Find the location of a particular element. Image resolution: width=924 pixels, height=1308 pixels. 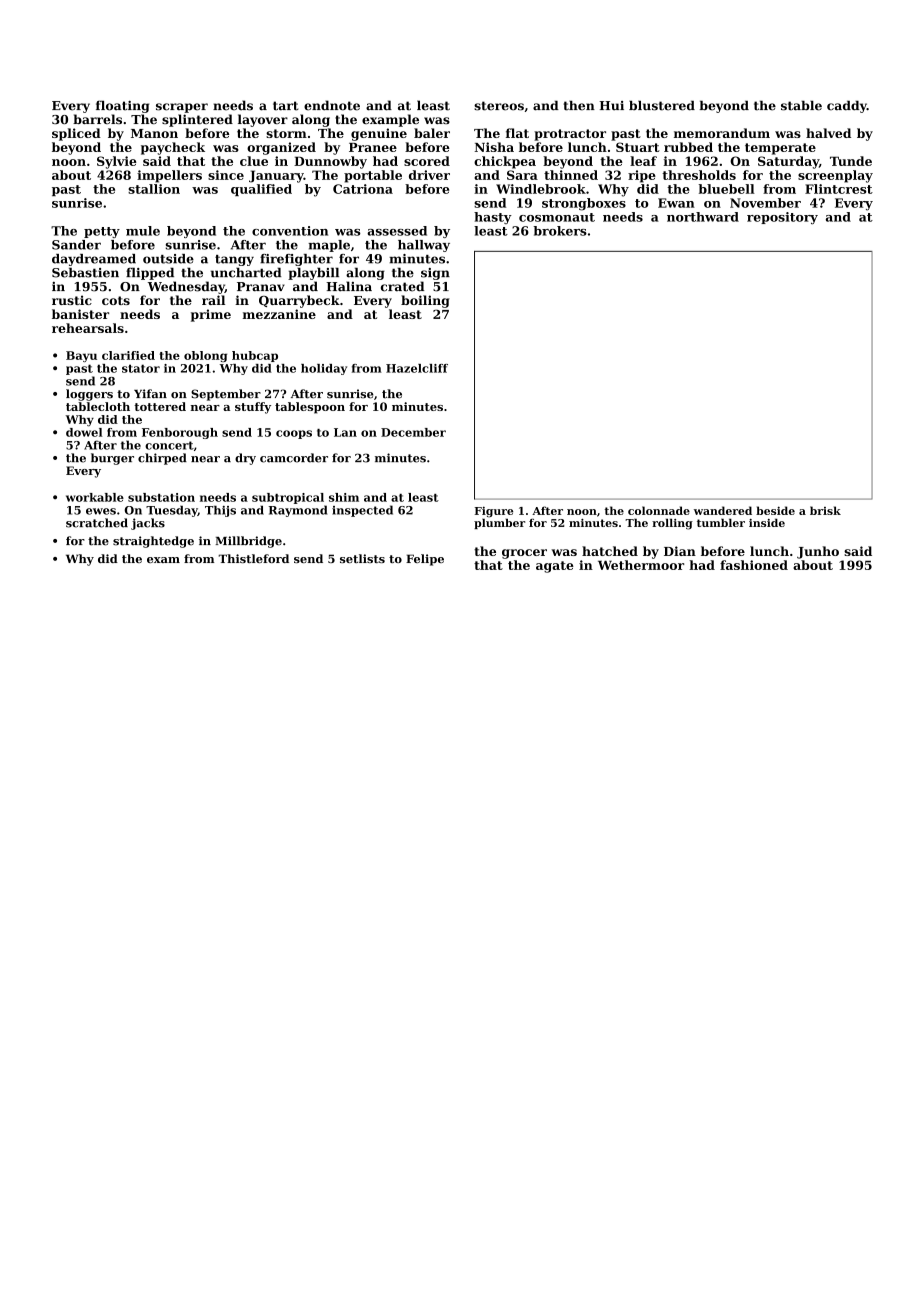

Hazelcliff is located at coordinates (417, 368).
